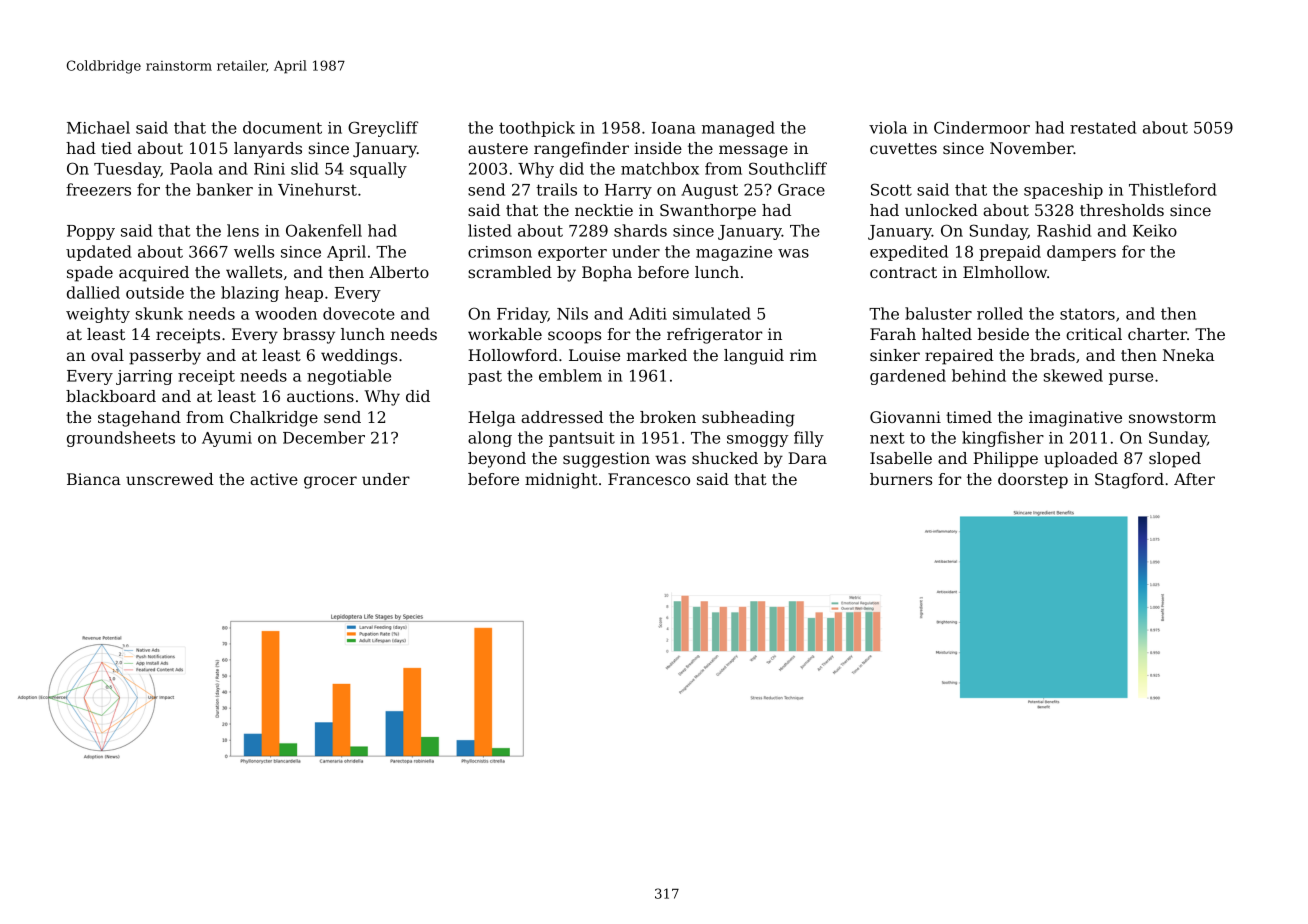  I want to click on Ioana, so click(674, 128).
